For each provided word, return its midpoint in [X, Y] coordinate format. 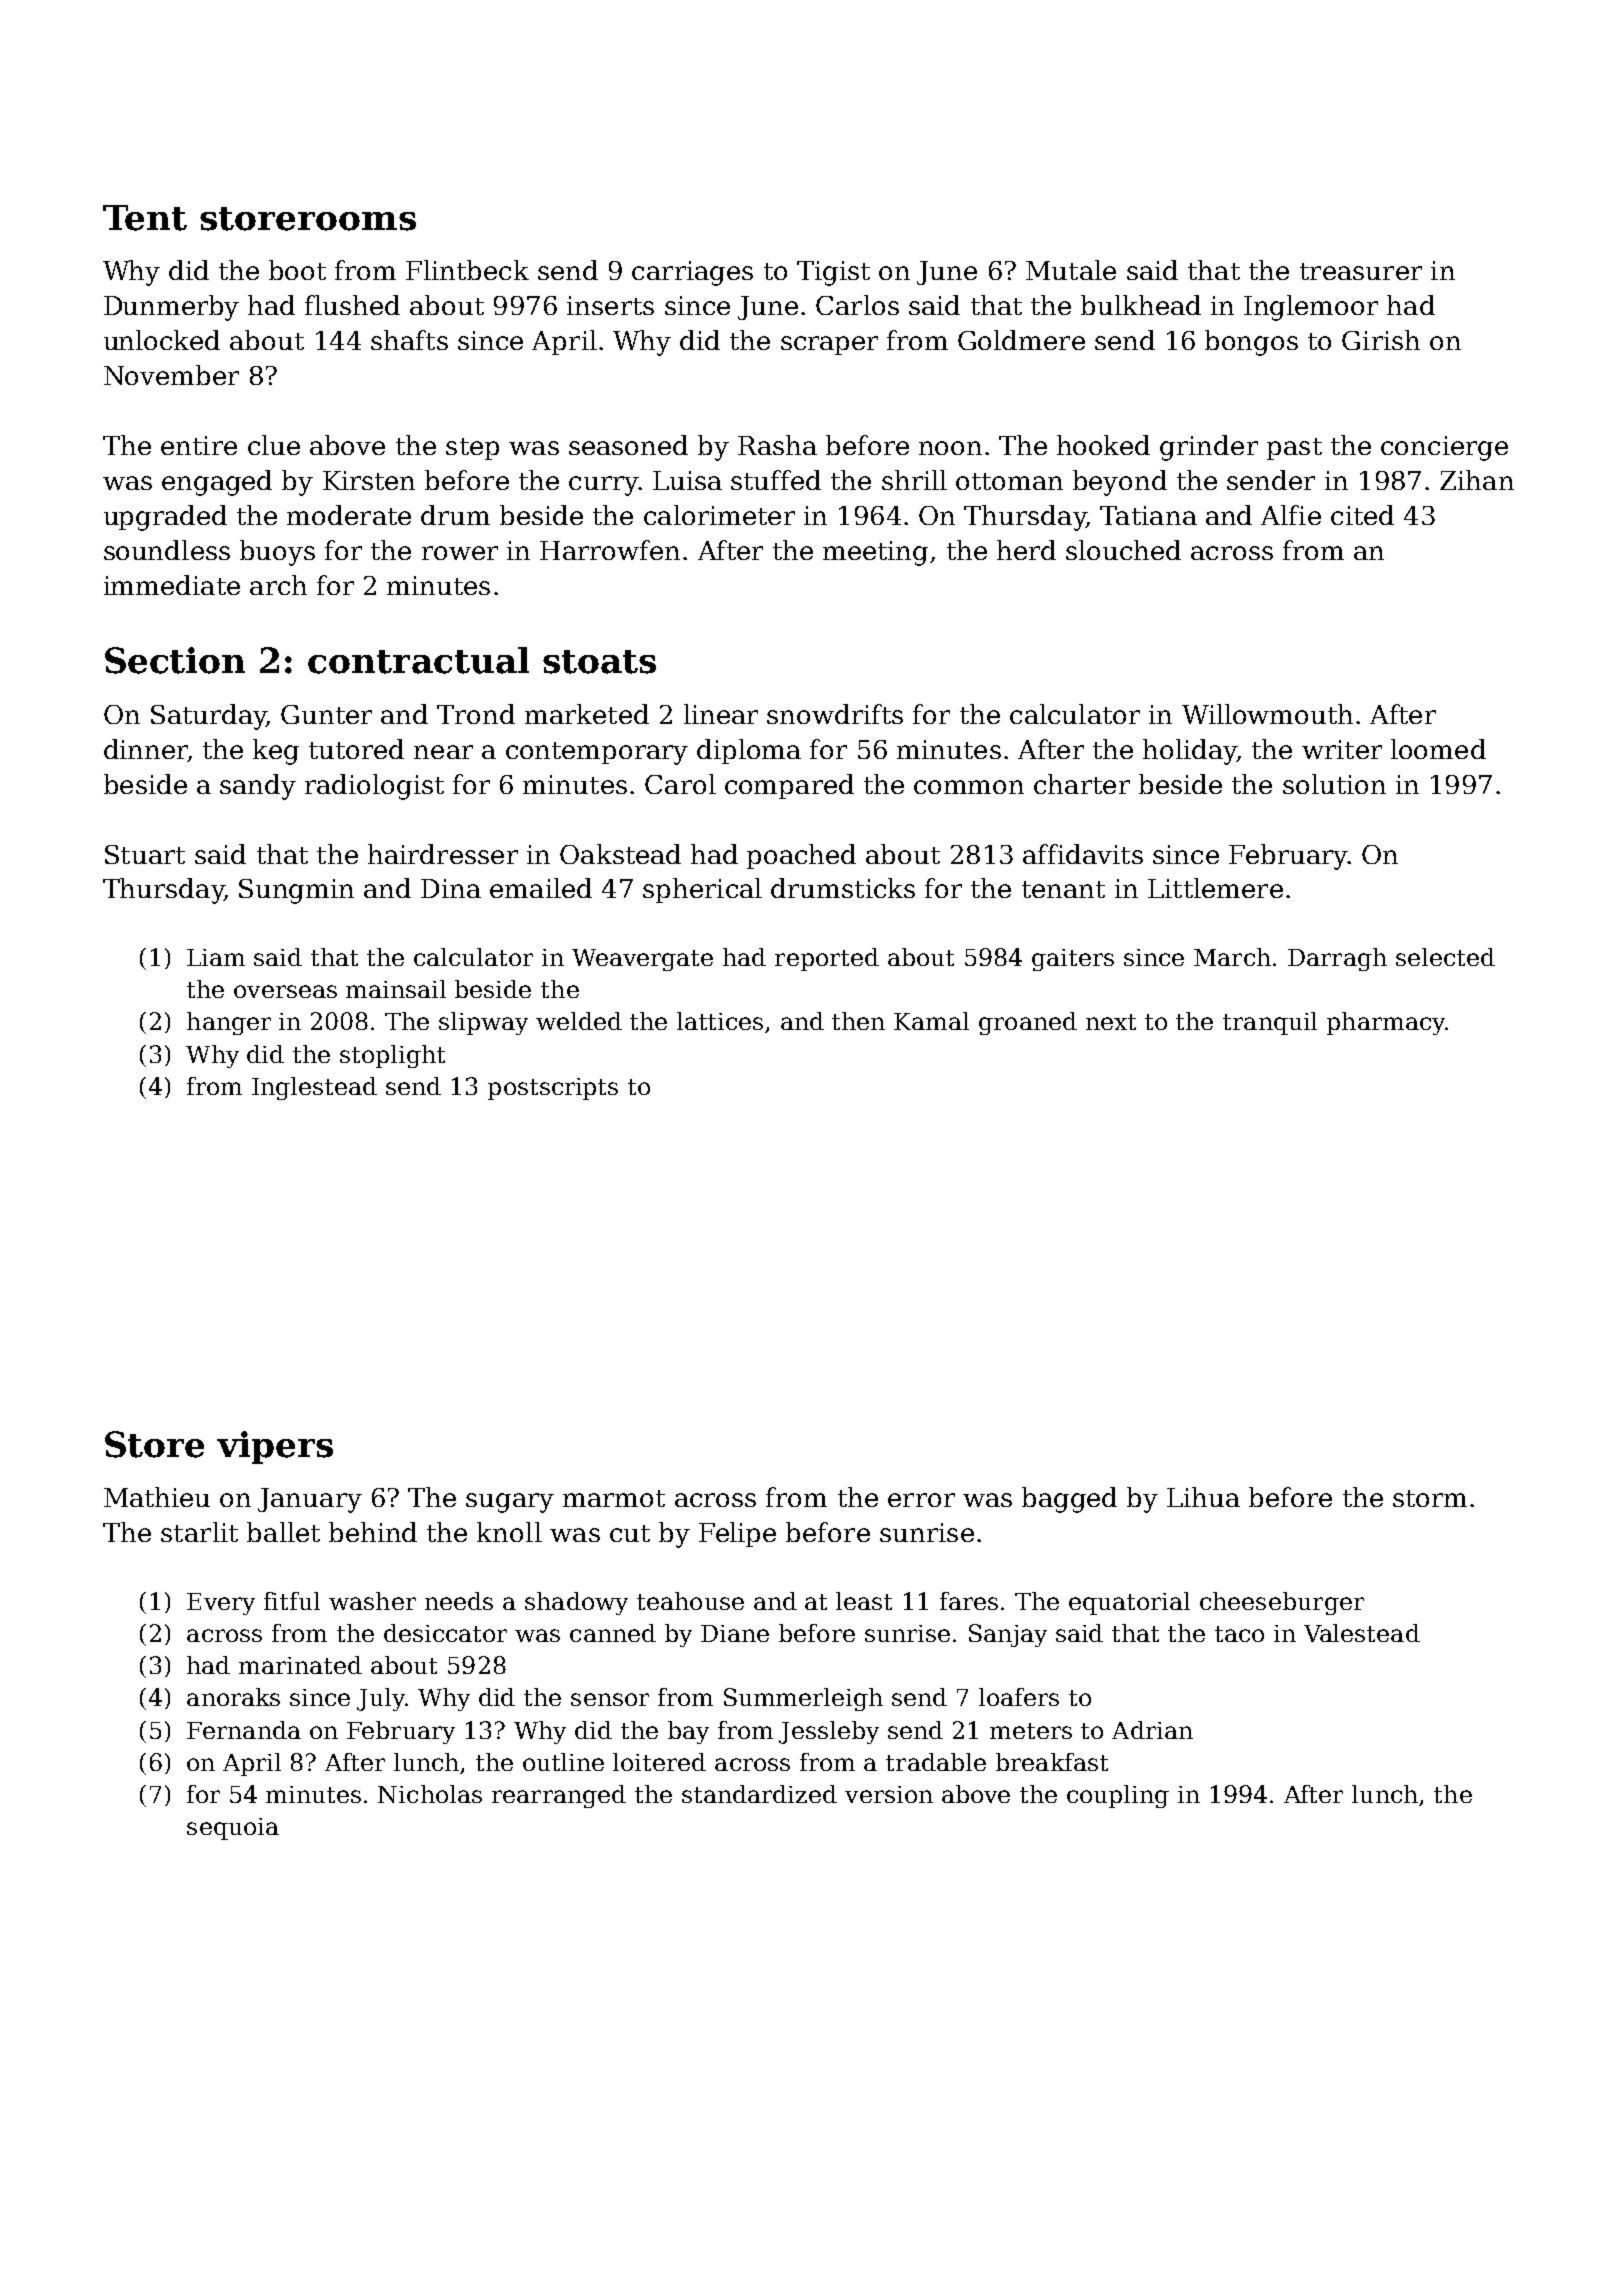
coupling [1118, 1796]
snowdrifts [835, 714]
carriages [692, 273]
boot [297, 270]
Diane [735, 1633]
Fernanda [244, 1730]
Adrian [1152, 1730]
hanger [229, 1023]
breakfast [1052, 1762]
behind [373, 1532]
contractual [418, 660]
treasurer [1361, 271]
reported [827, 959]
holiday [1190, 752]
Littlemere [1215, 888]
